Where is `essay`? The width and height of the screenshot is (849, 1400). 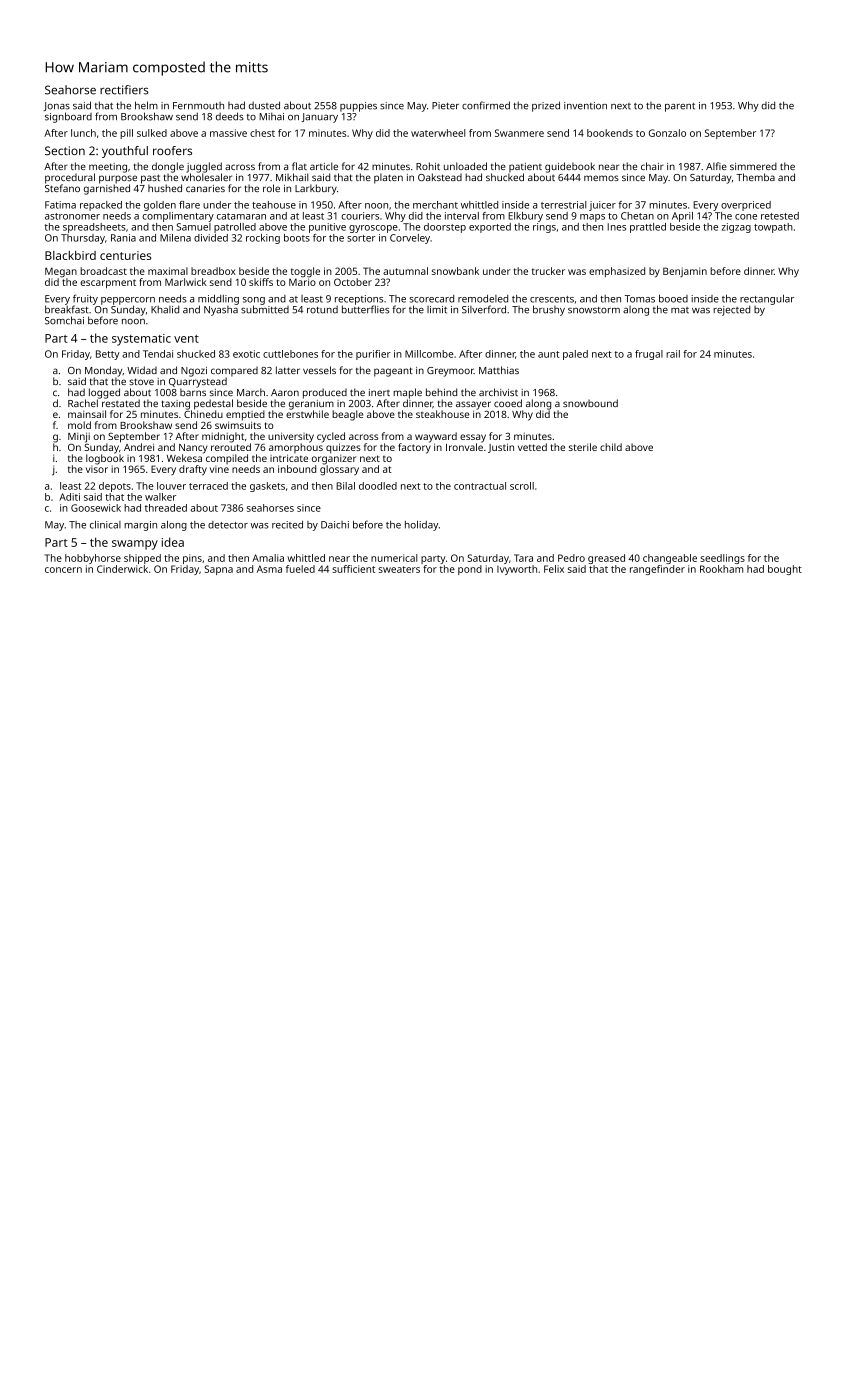
essay is located at coordinates (473, 438).
